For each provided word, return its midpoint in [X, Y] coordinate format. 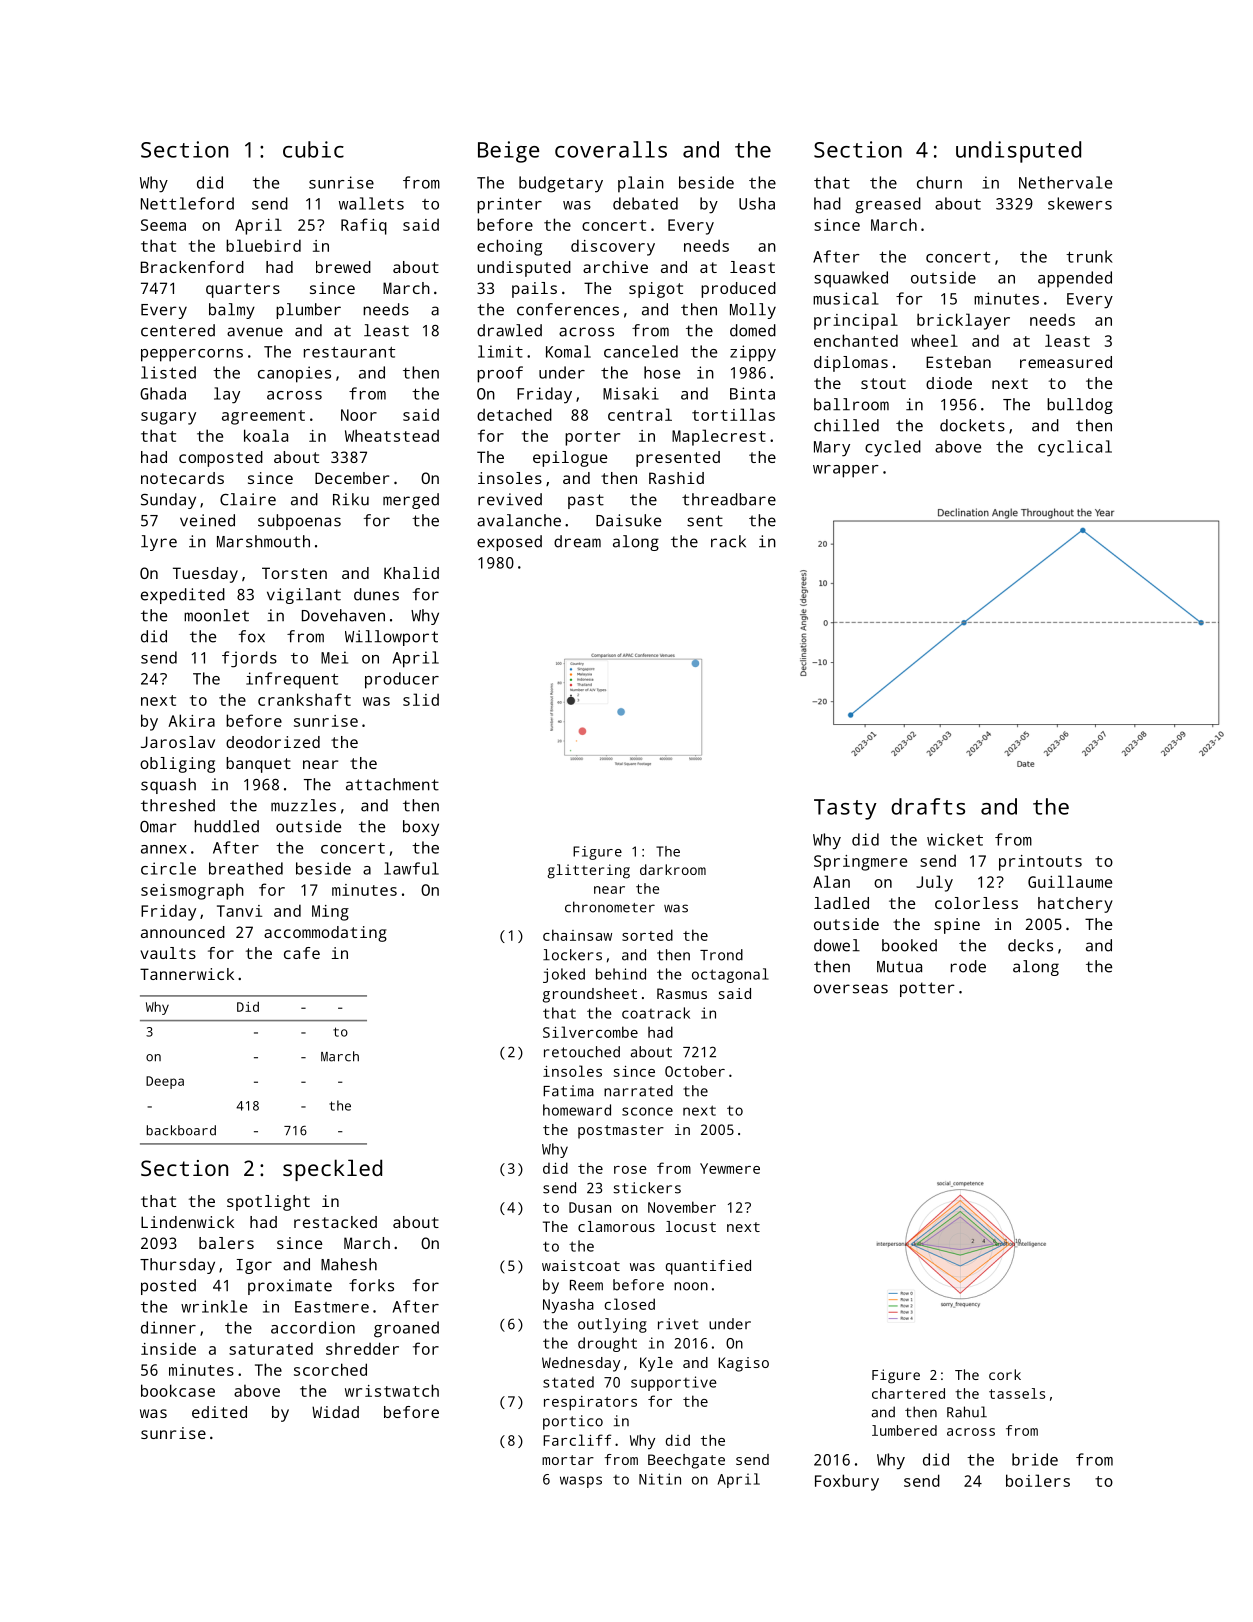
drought [607, 1344]
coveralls [611, 149]
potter [927, 989]
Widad [335, 1412]
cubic [313, 149]
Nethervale [1065, 182]
